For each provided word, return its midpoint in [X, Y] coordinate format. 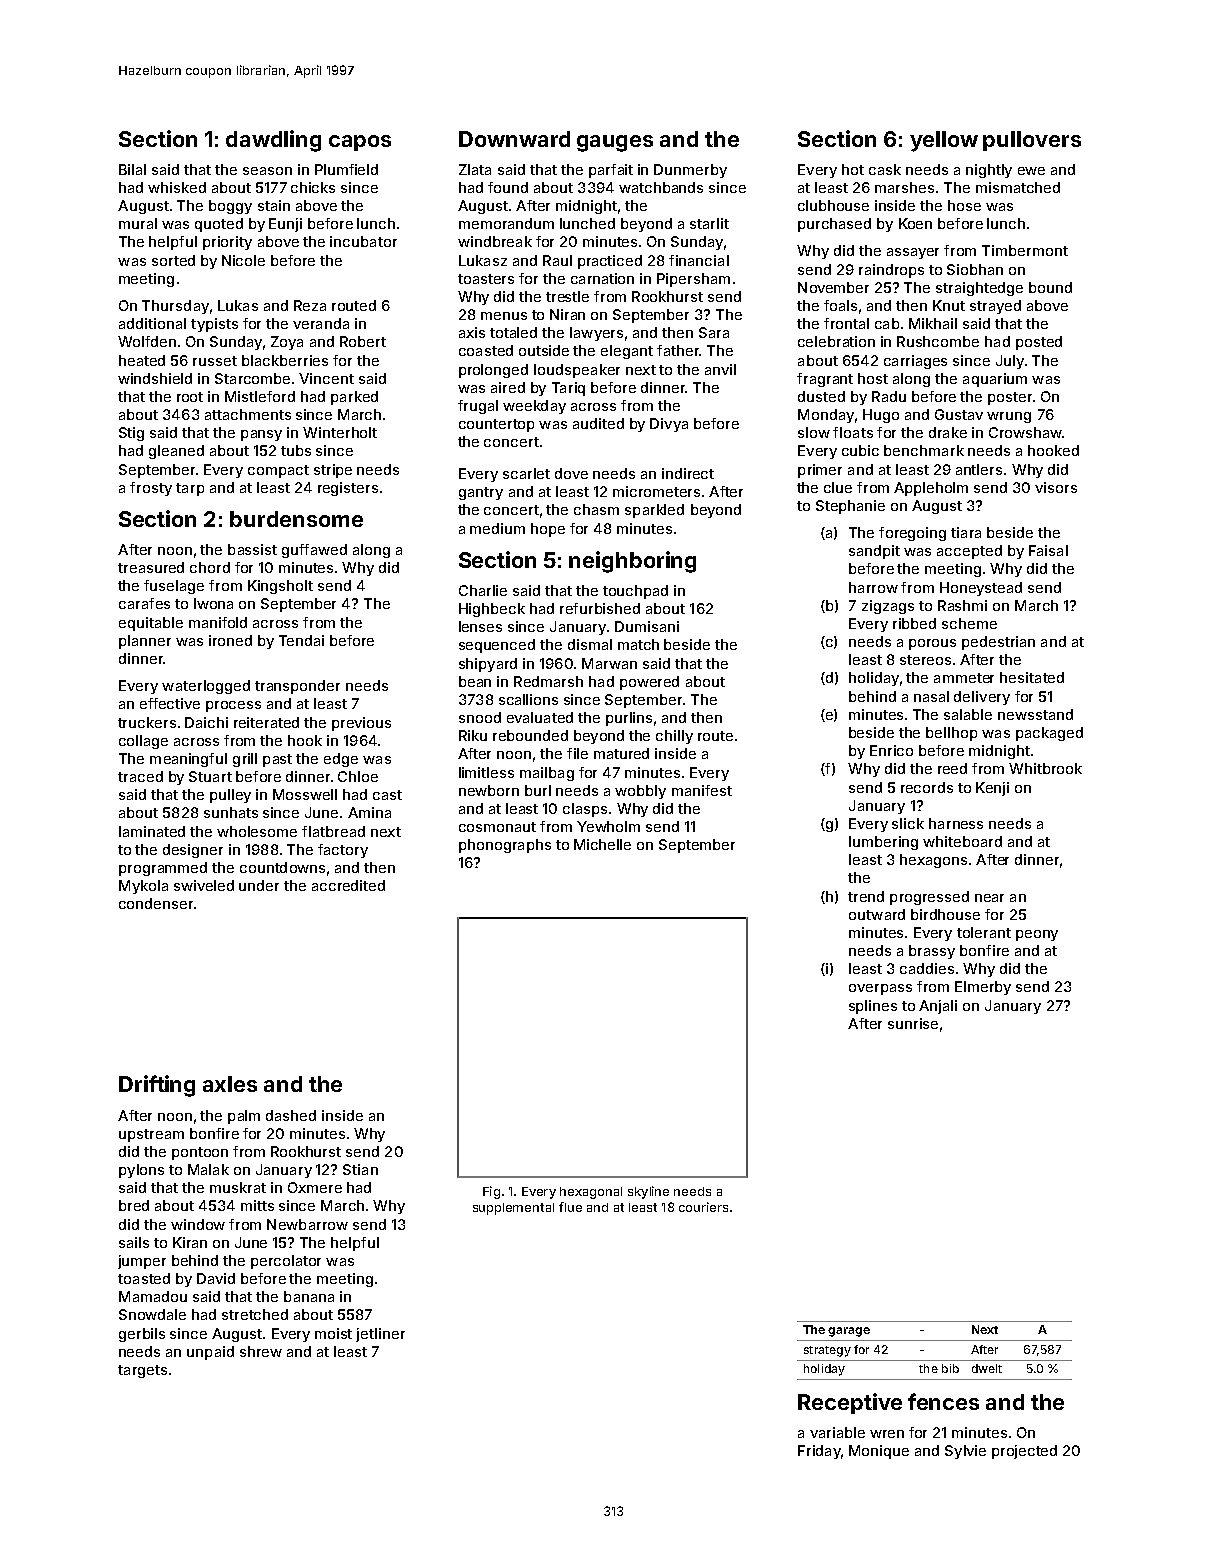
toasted [144, 1278]
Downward [514, 139]
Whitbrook [1045, 768]
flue [570, 1207]
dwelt [987, 1368]
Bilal [132, 169]
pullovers [1032, 141]
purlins [629, 719]
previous [361, 724]
